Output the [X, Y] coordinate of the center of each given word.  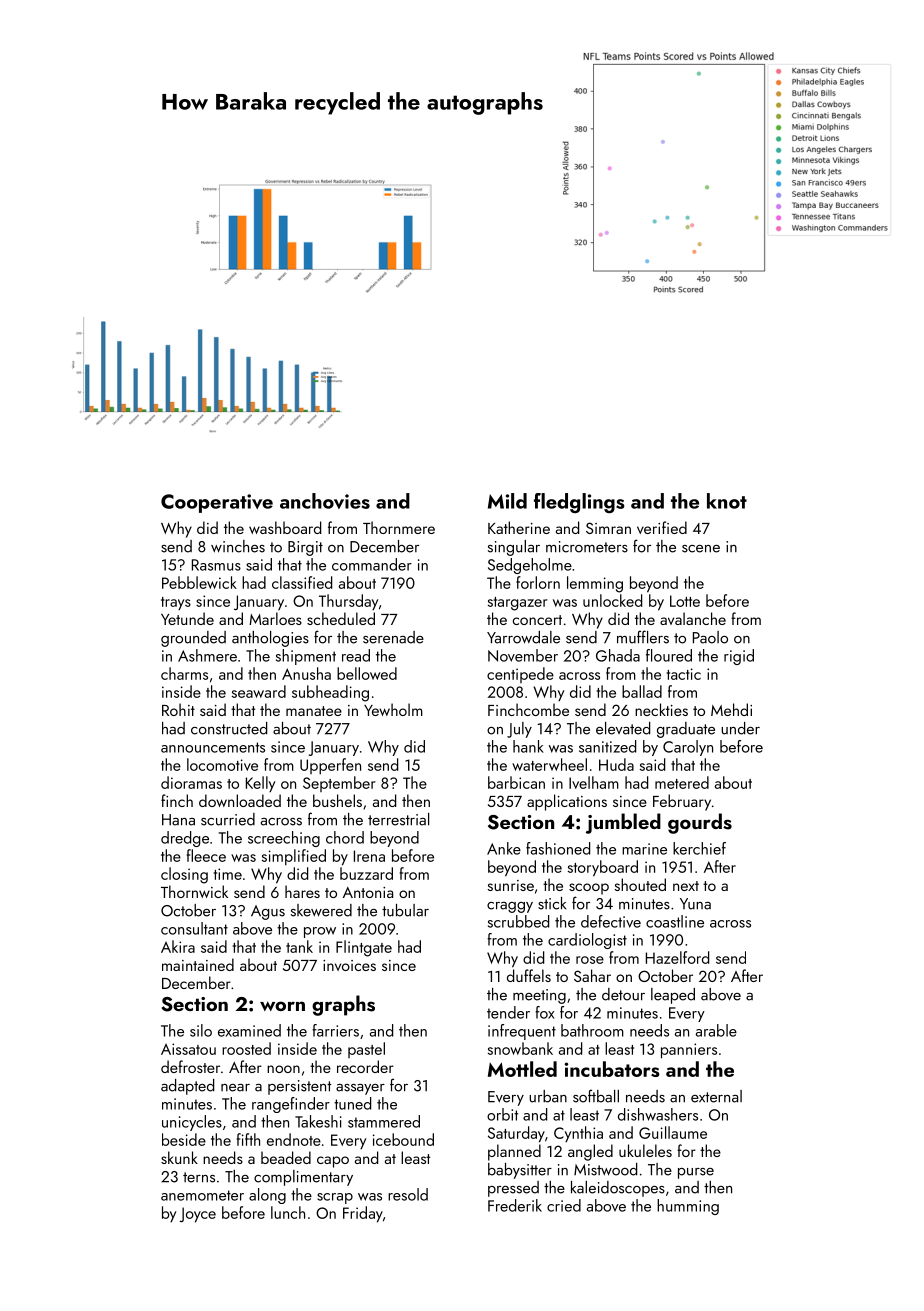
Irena [369, 856]
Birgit [305, 548]
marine [644, 849]
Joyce [197, 1215]
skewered [321, 910]
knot [727, 501]
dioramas [191, 782]
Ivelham [594, 782]
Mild [507, 501]
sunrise [511, 885]
